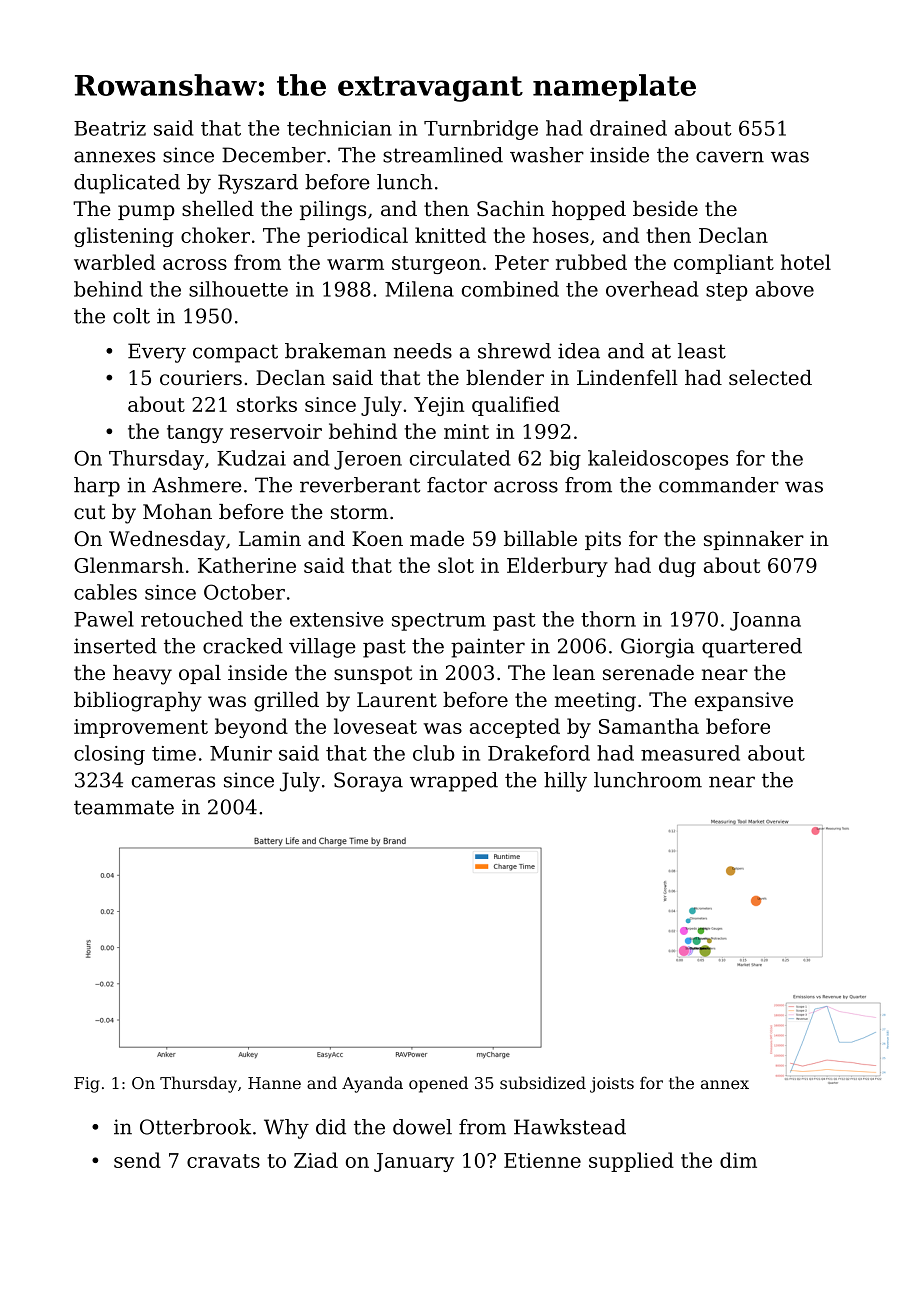  I want to click on hopped, so click(589, 210).
